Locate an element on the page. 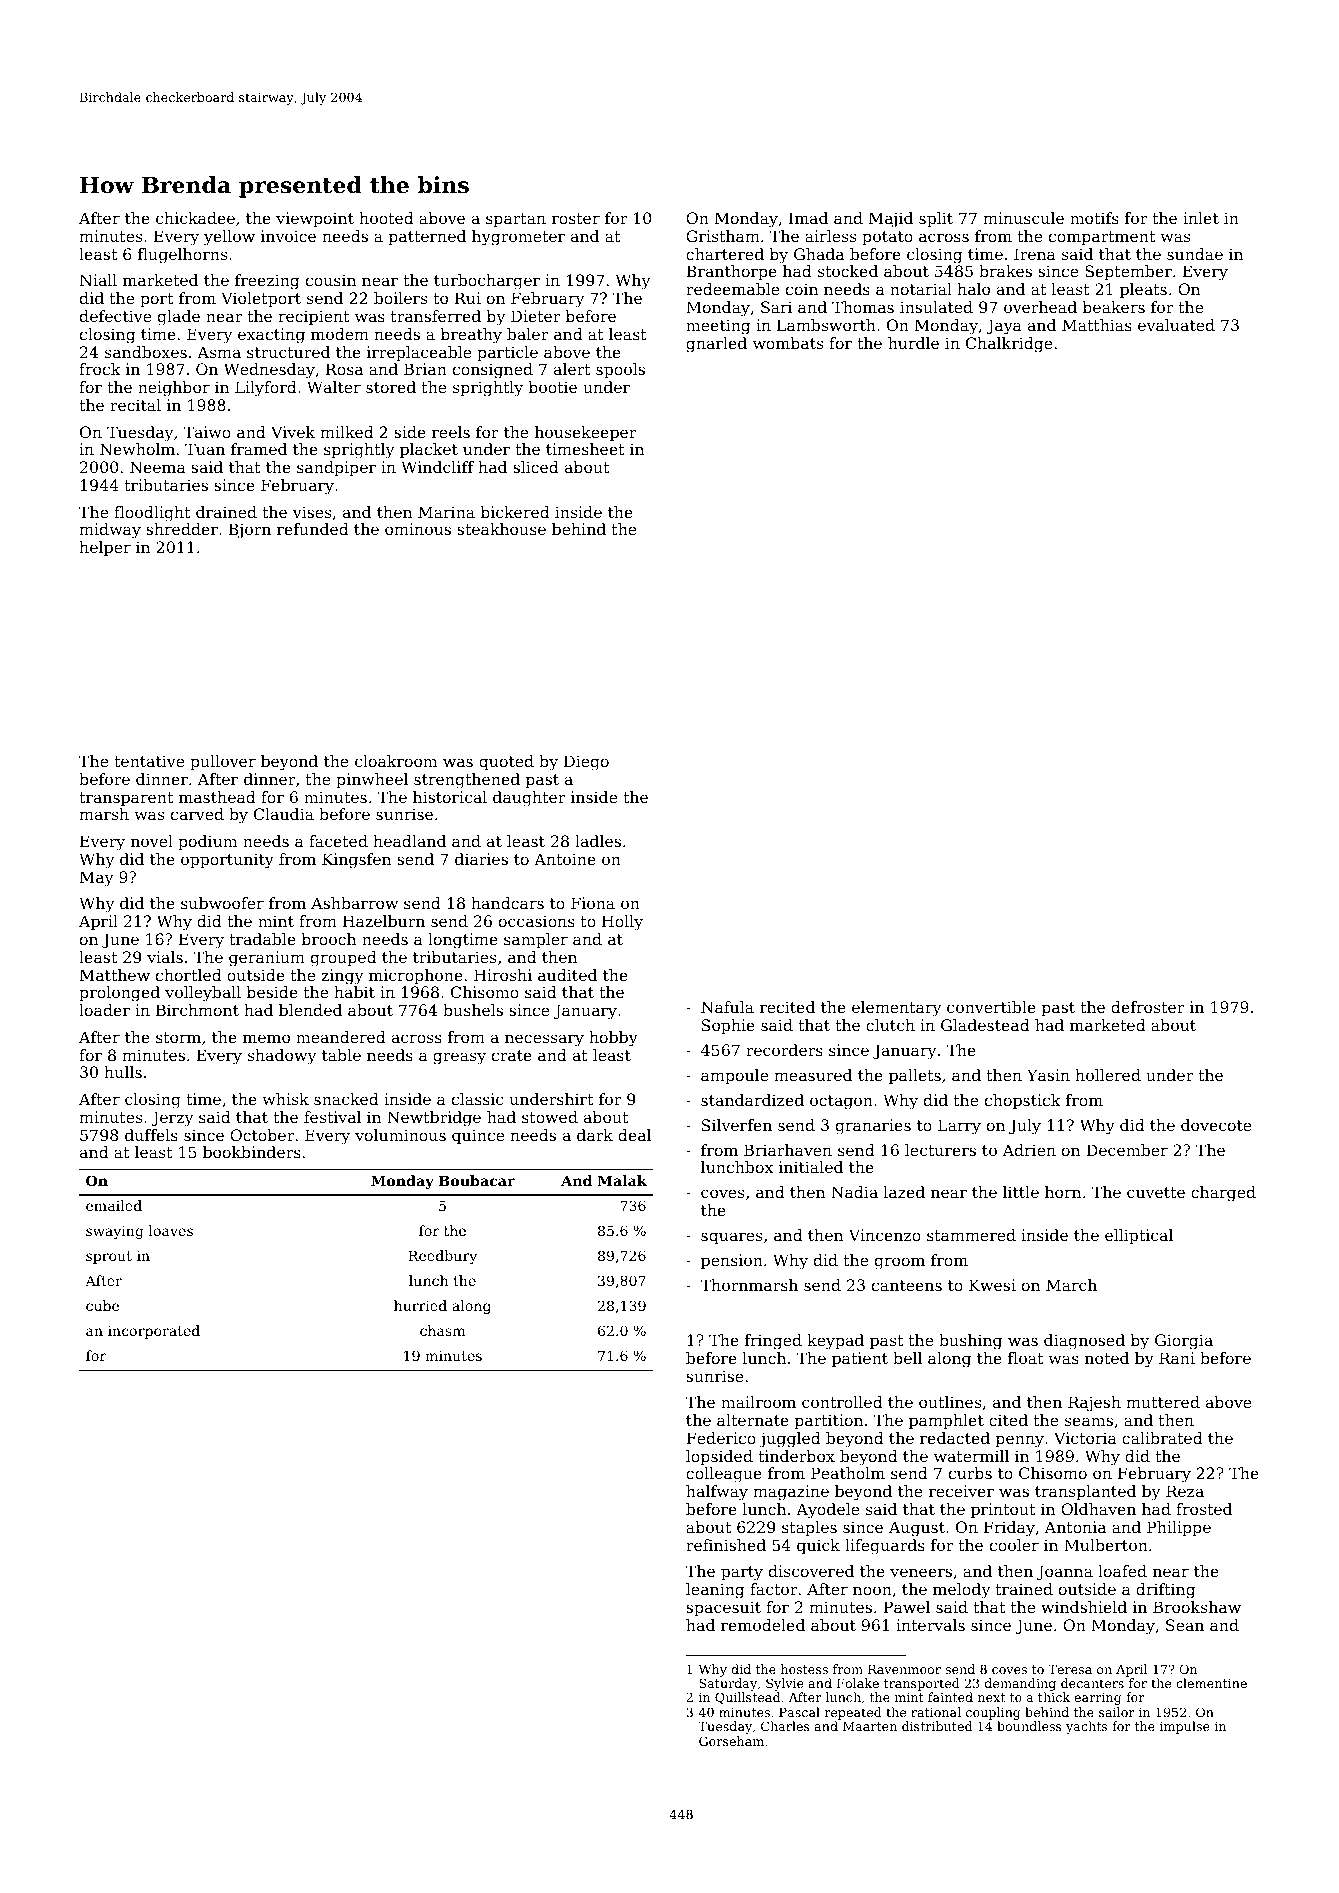 The image size is (1339, 1893). gnarled is located at coordinates (716, 345).
